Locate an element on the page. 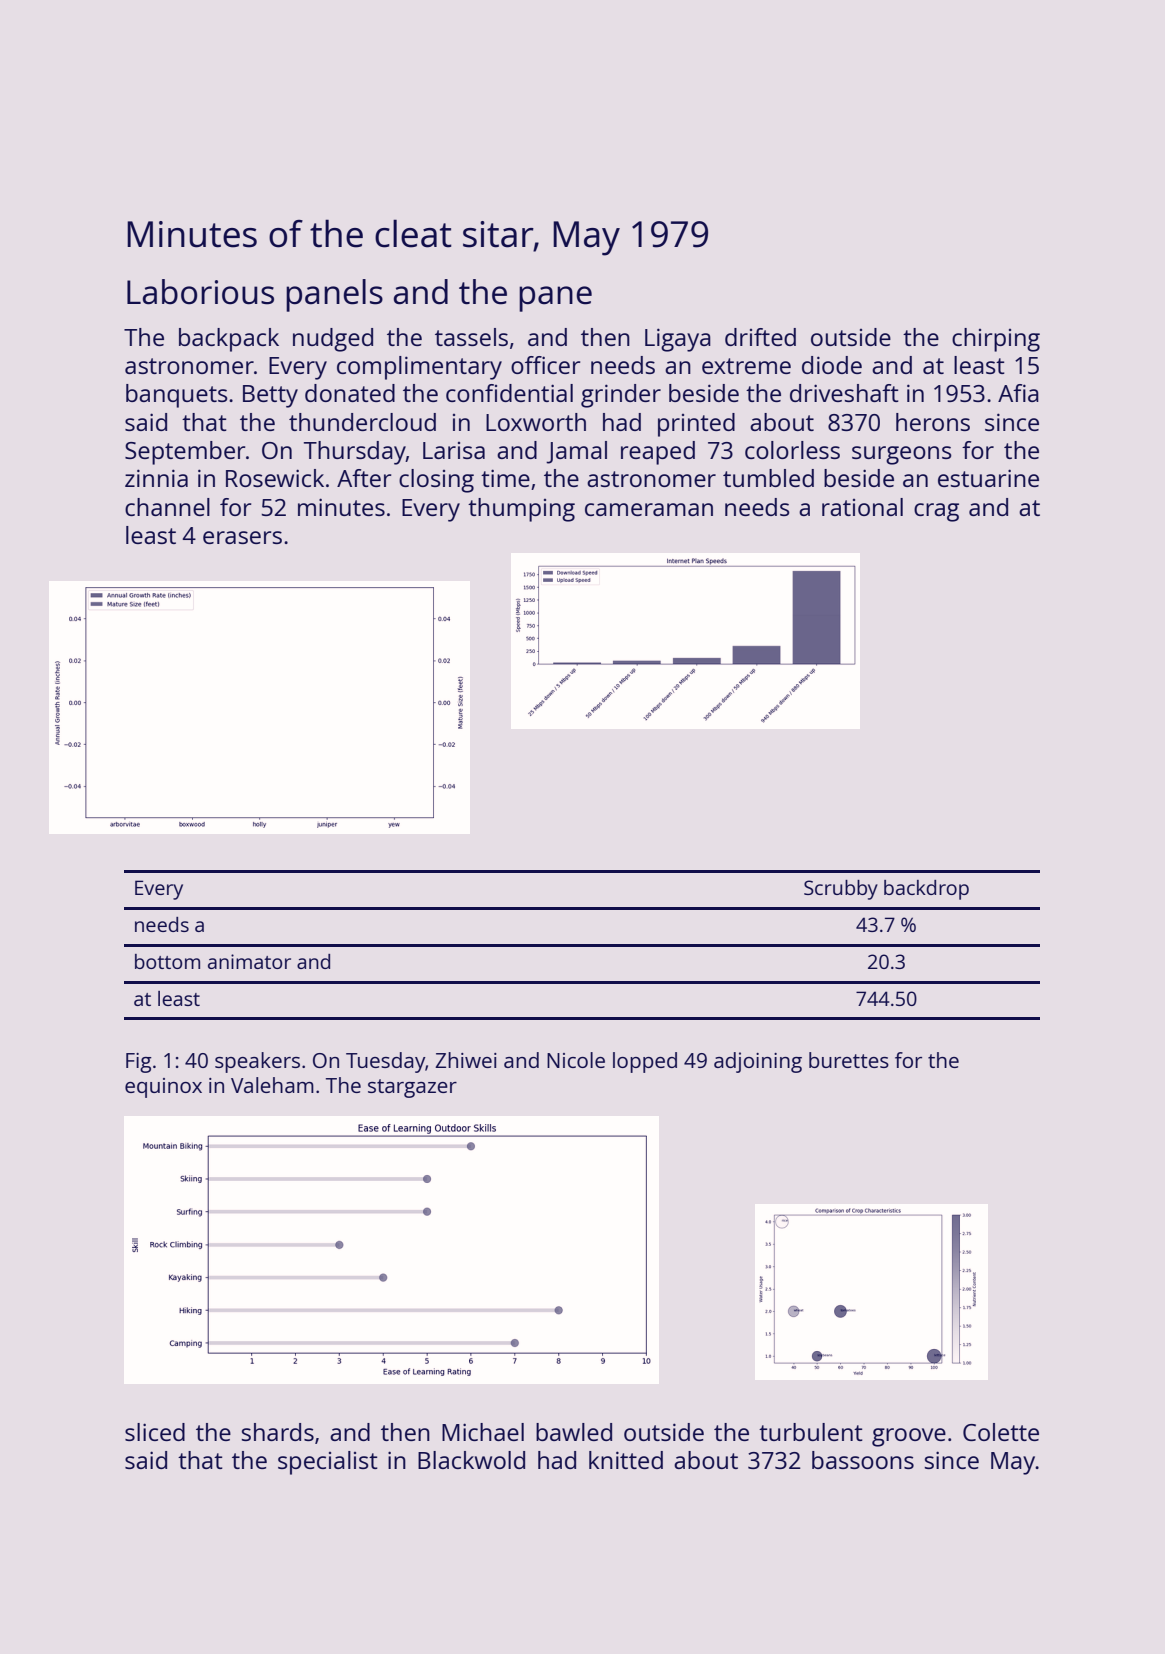  cameraman is located at coordinates (649, 509).
